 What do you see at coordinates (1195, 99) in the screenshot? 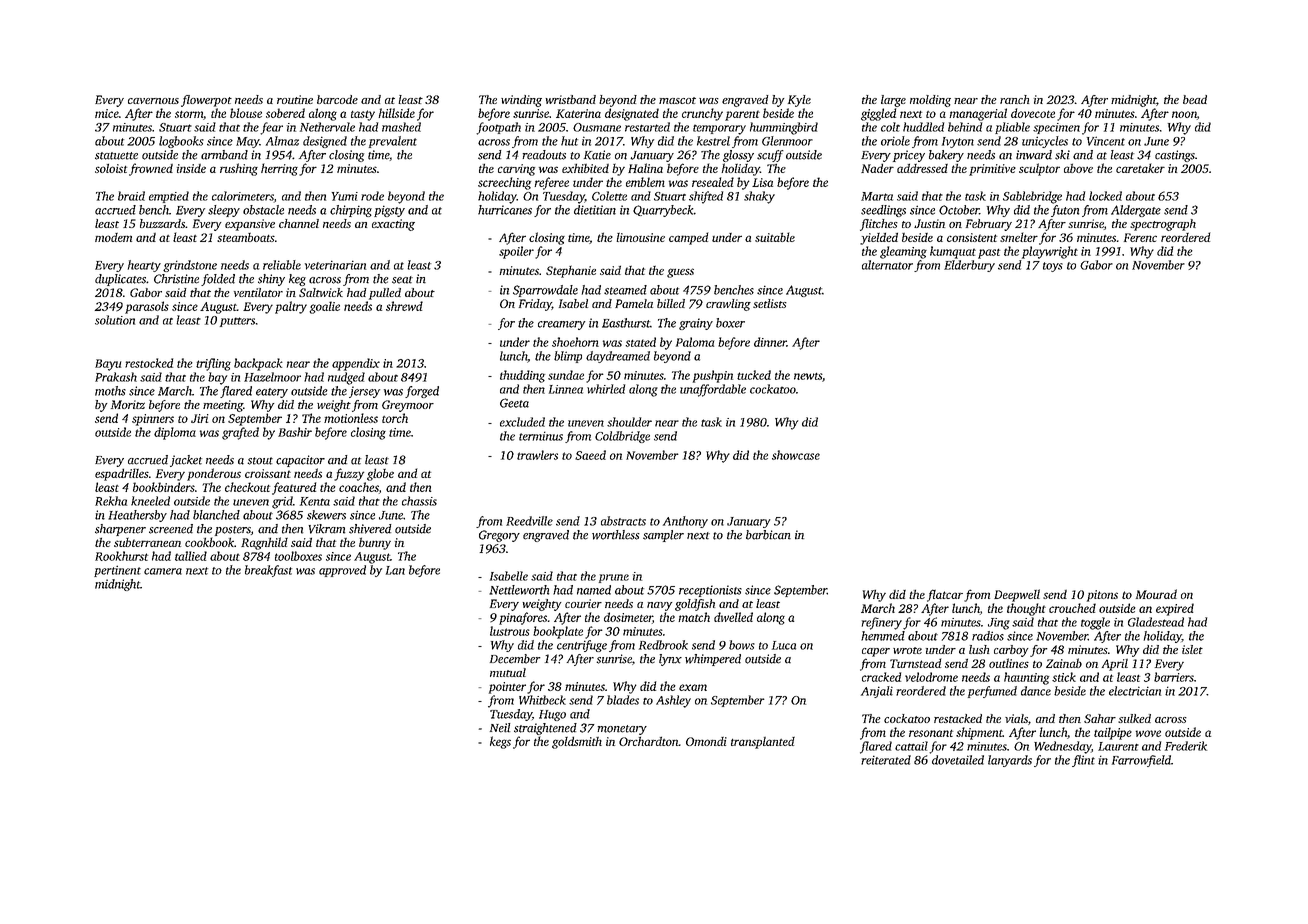
I see `bead` at bounding box center [1195, 99].
